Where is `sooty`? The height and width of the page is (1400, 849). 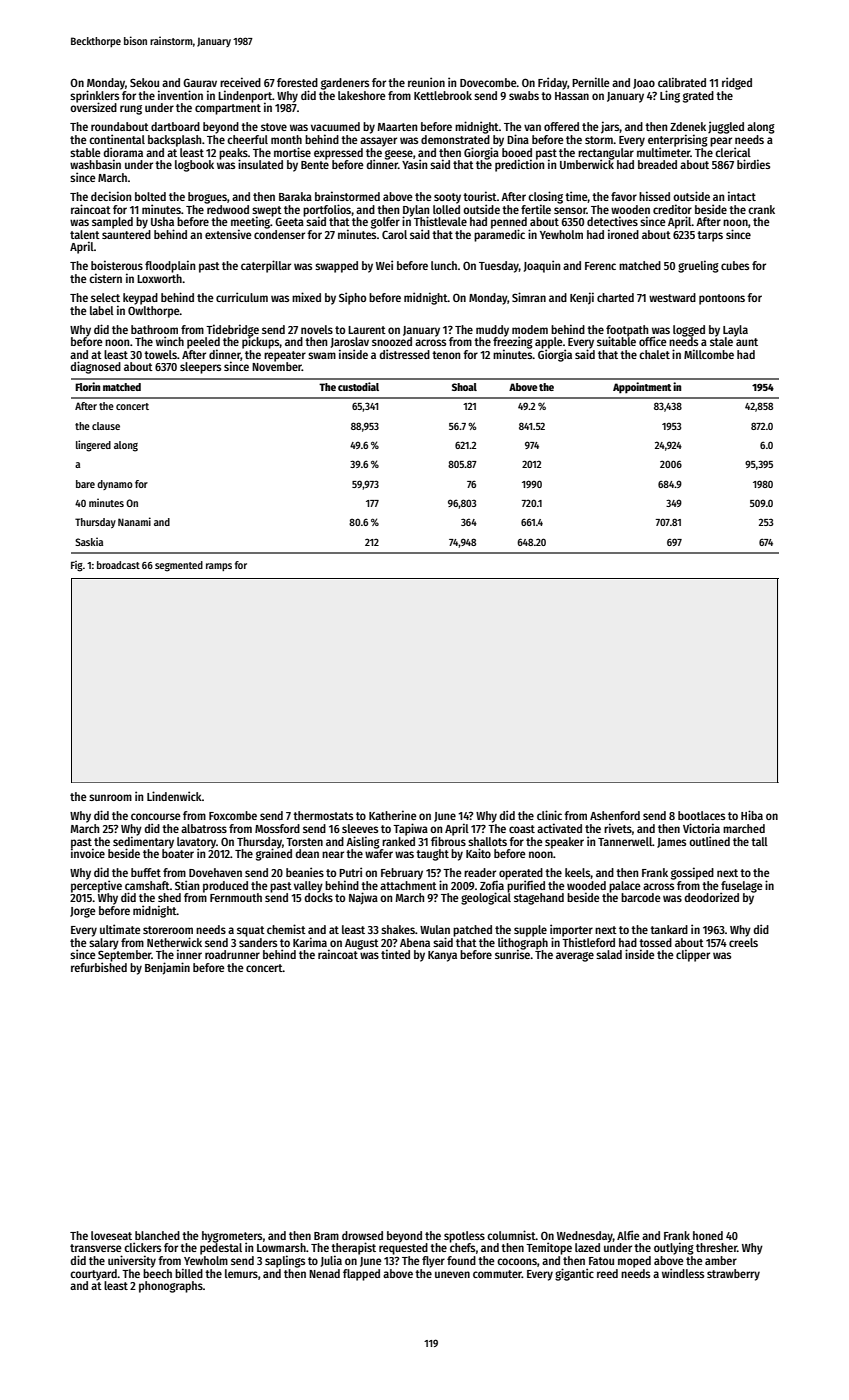 sooty is located at coordinates (447, 198).
